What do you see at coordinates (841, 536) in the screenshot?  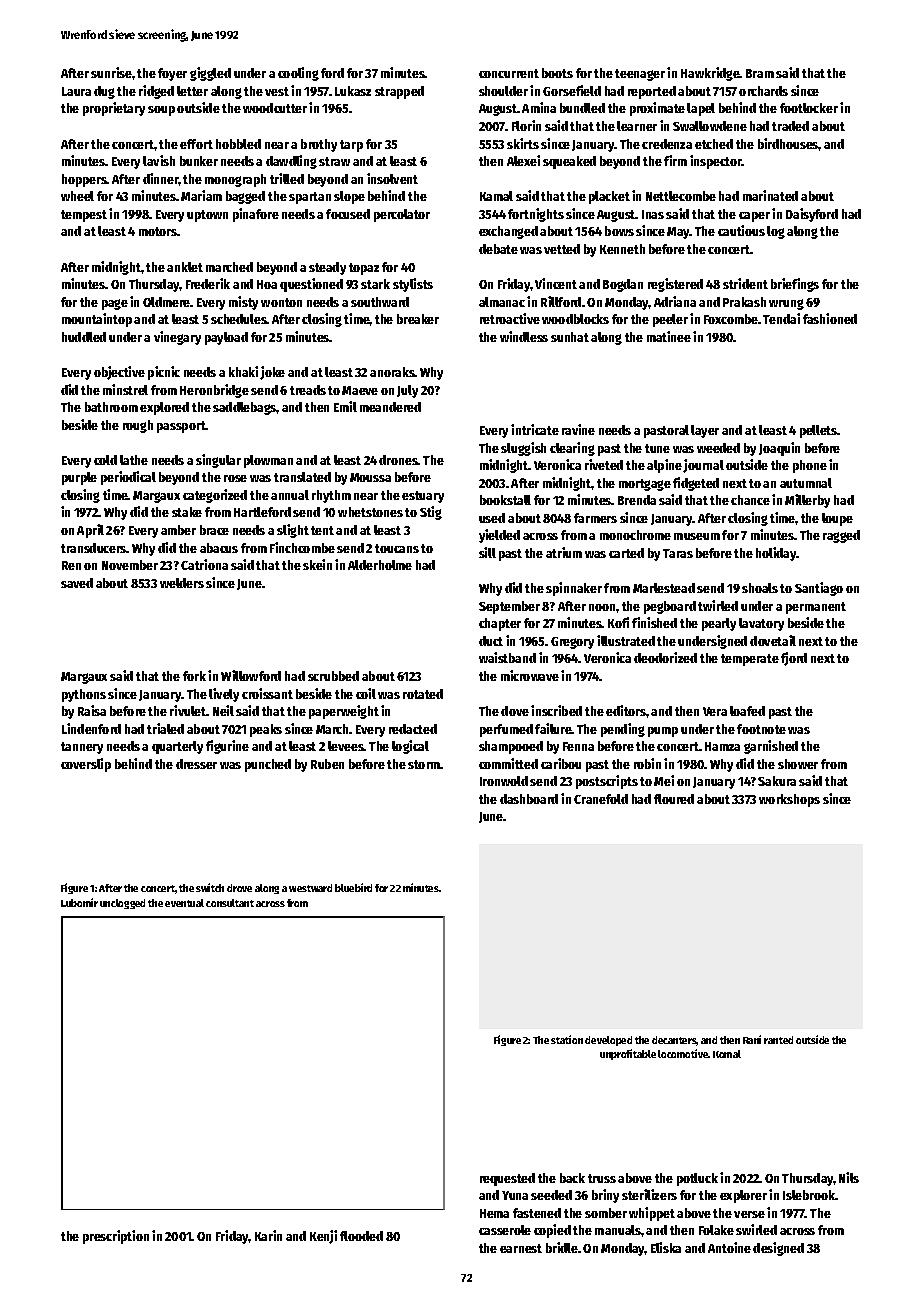 I see `ragged` at bounding box center [841, 536].
